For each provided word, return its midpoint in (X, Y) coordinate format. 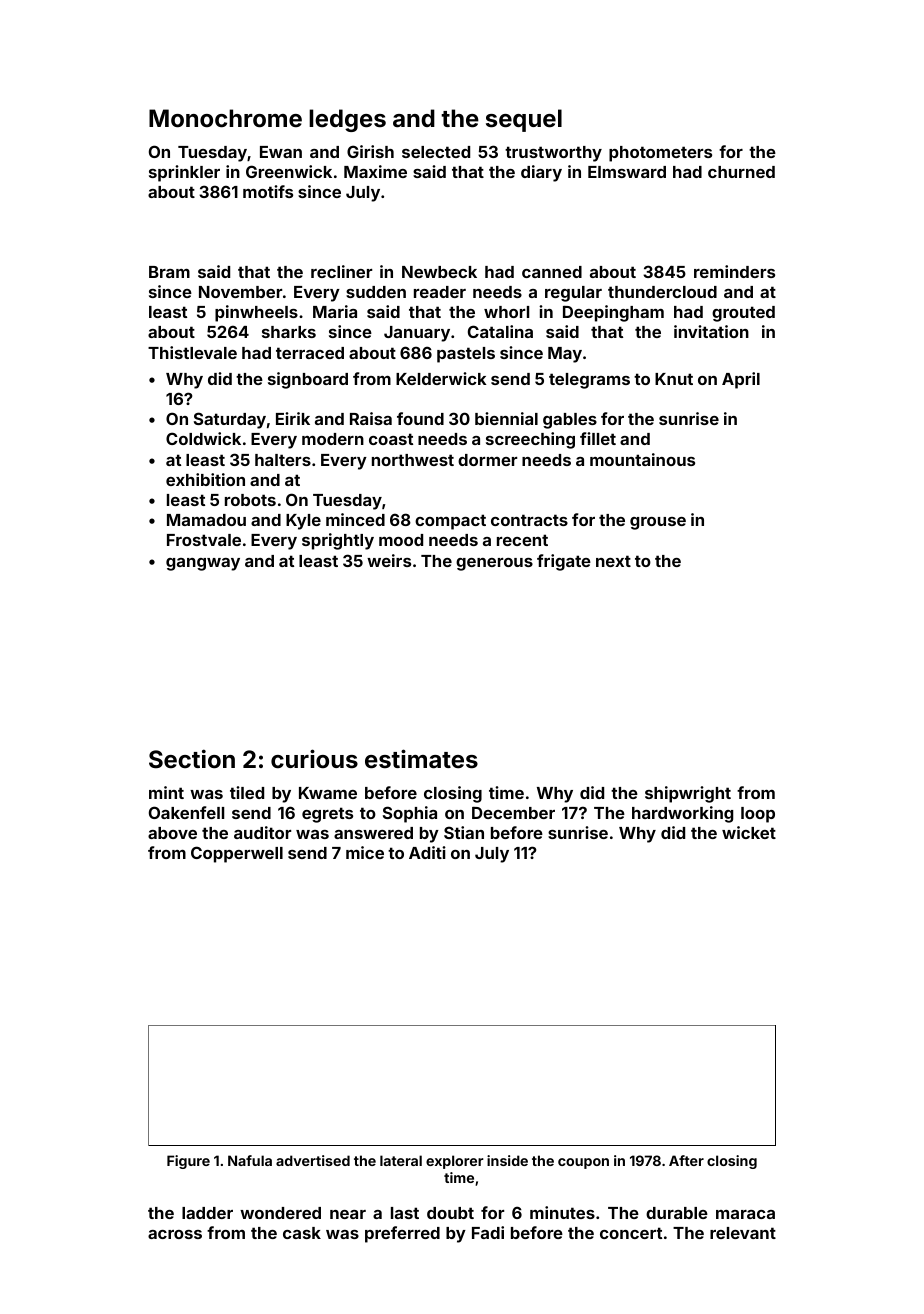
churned (741, 172)
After (686, 1160)
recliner (341, 271)
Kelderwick (441, 378)
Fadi (488, 1232)
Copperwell (237, 854)
